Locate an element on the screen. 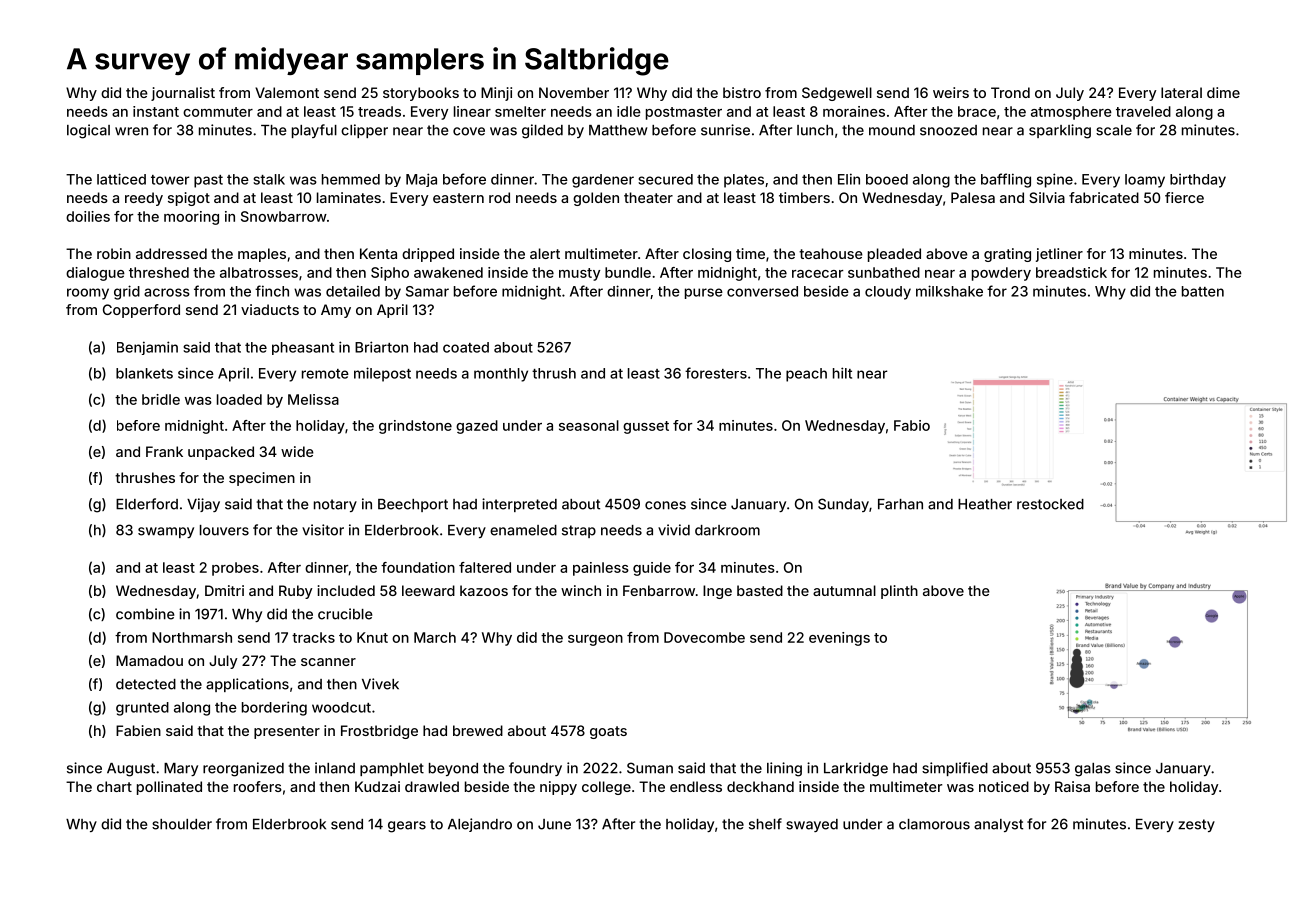 This screenshot has width=1308, height=924. hilt is located at coordinates (842, 373).
